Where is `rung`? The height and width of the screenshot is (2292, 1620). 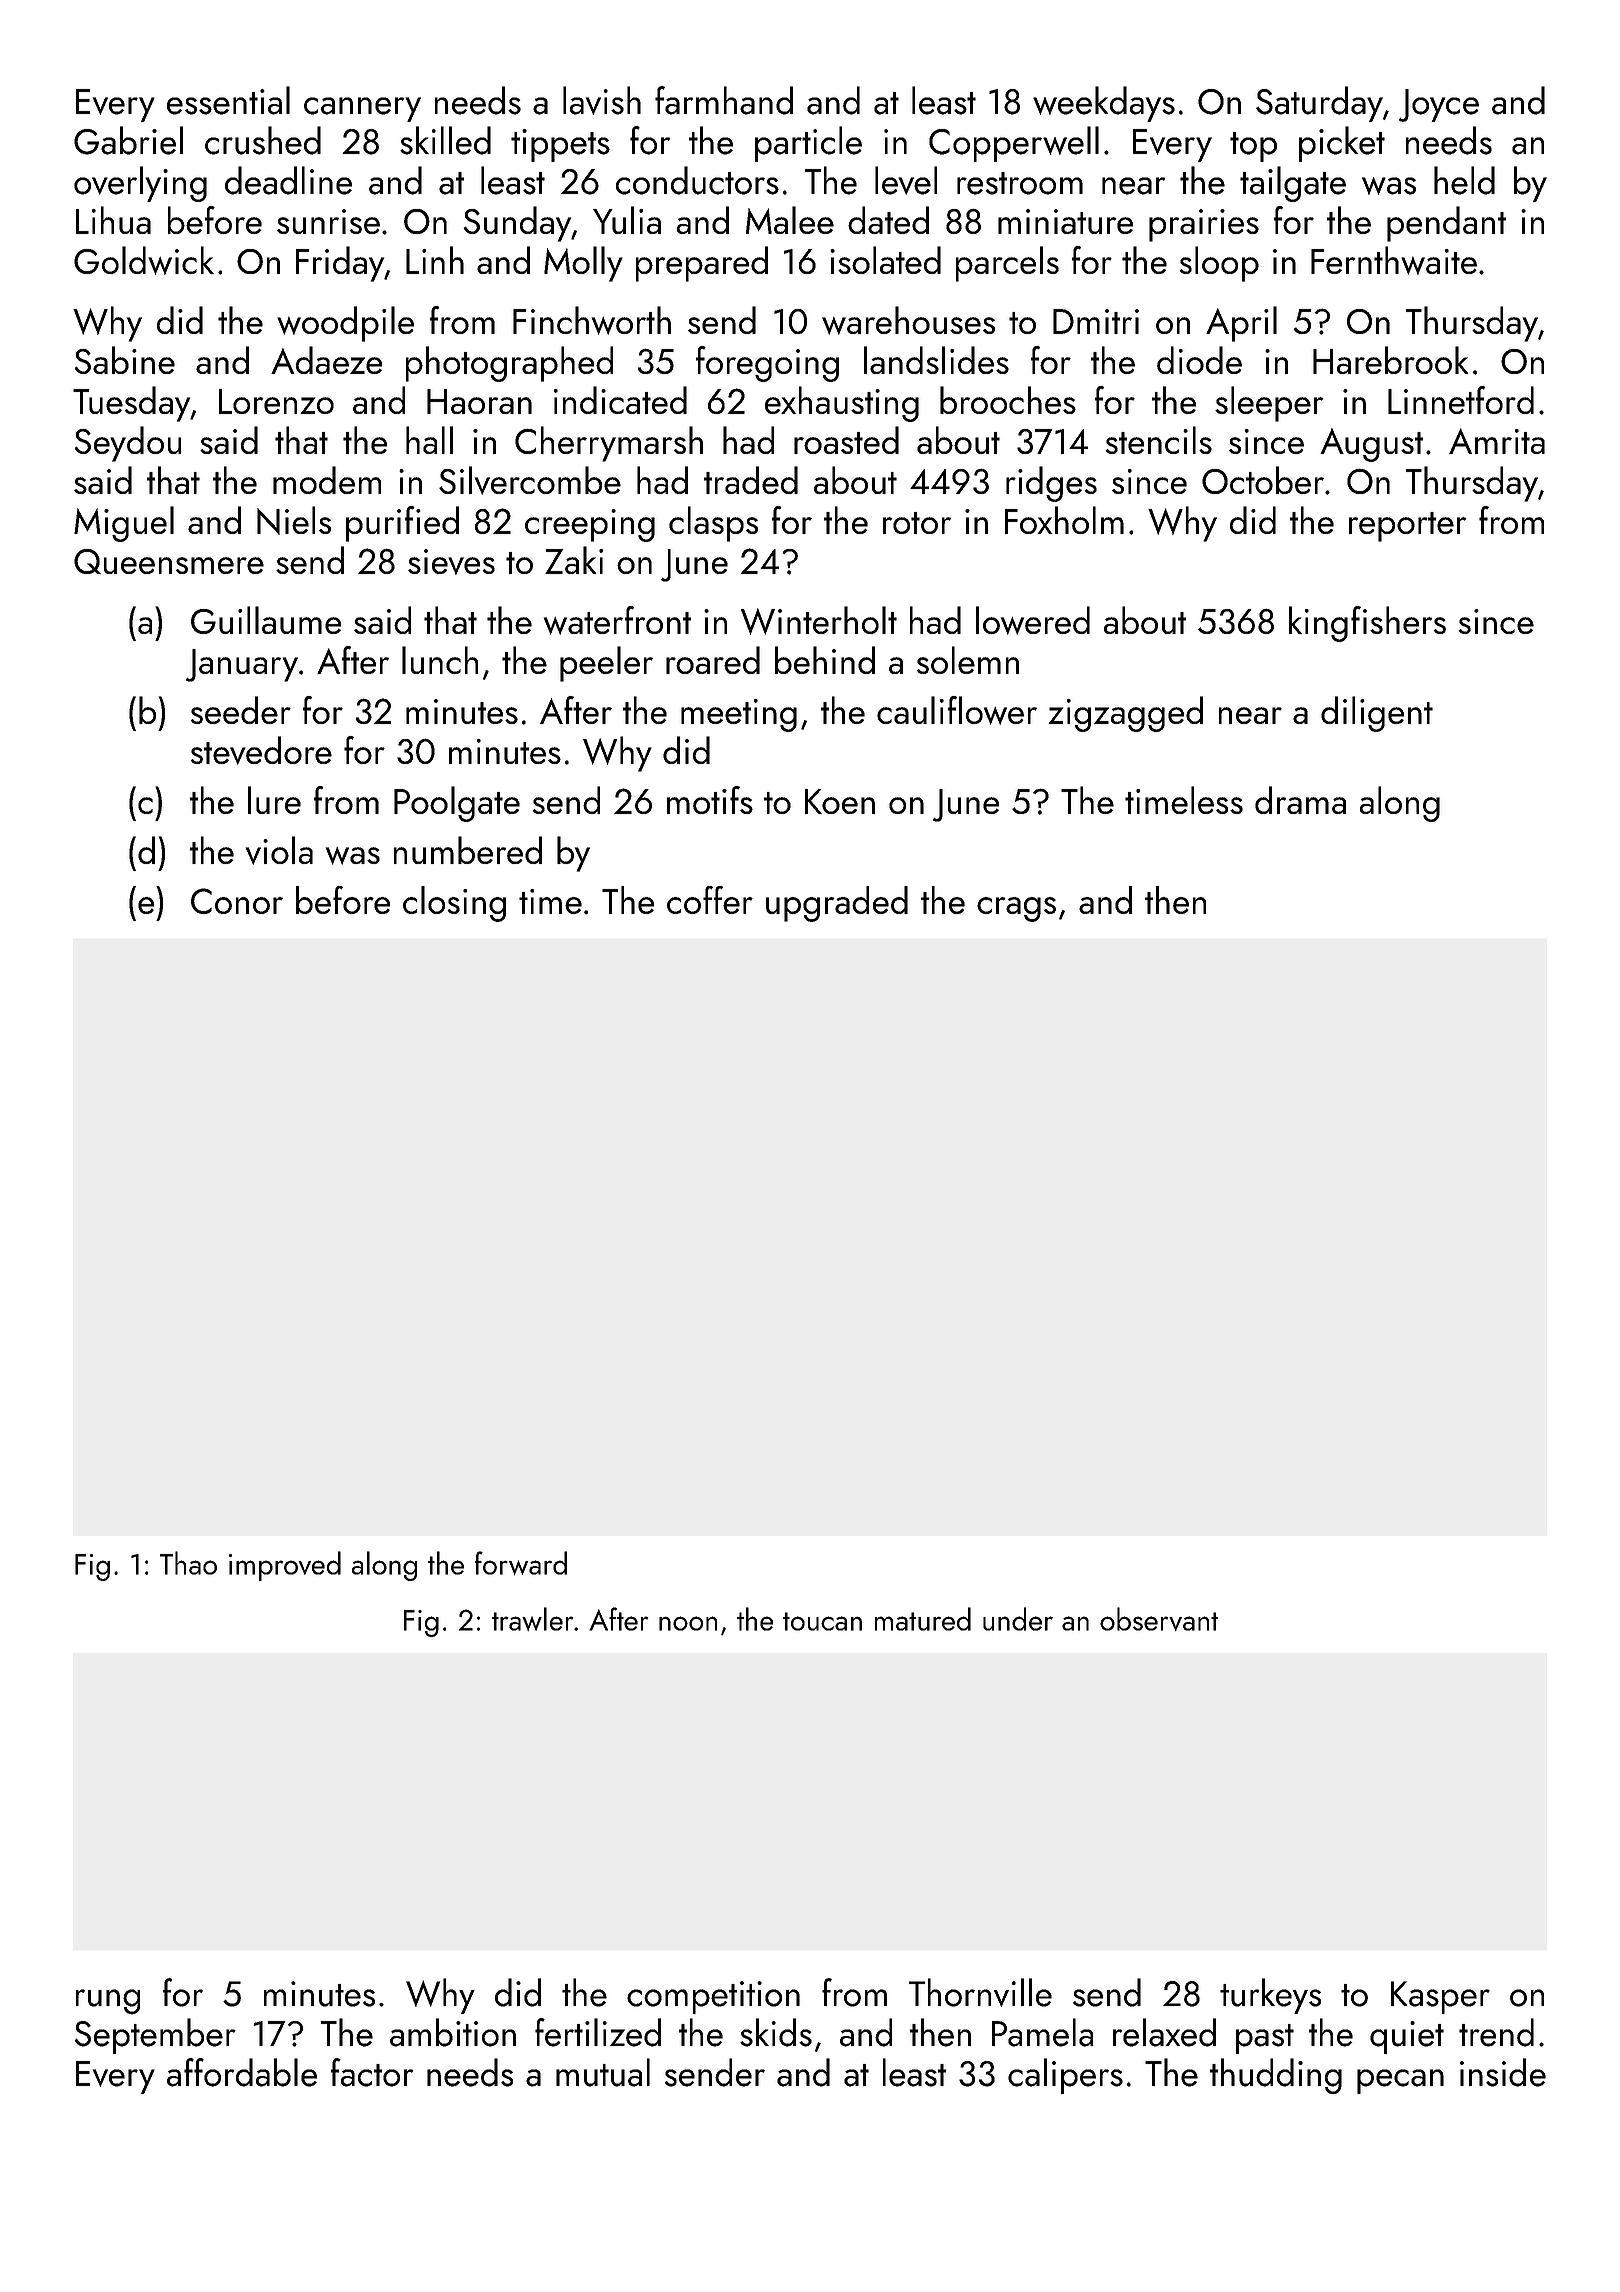 rung is located at coordinates (108, 2002).
